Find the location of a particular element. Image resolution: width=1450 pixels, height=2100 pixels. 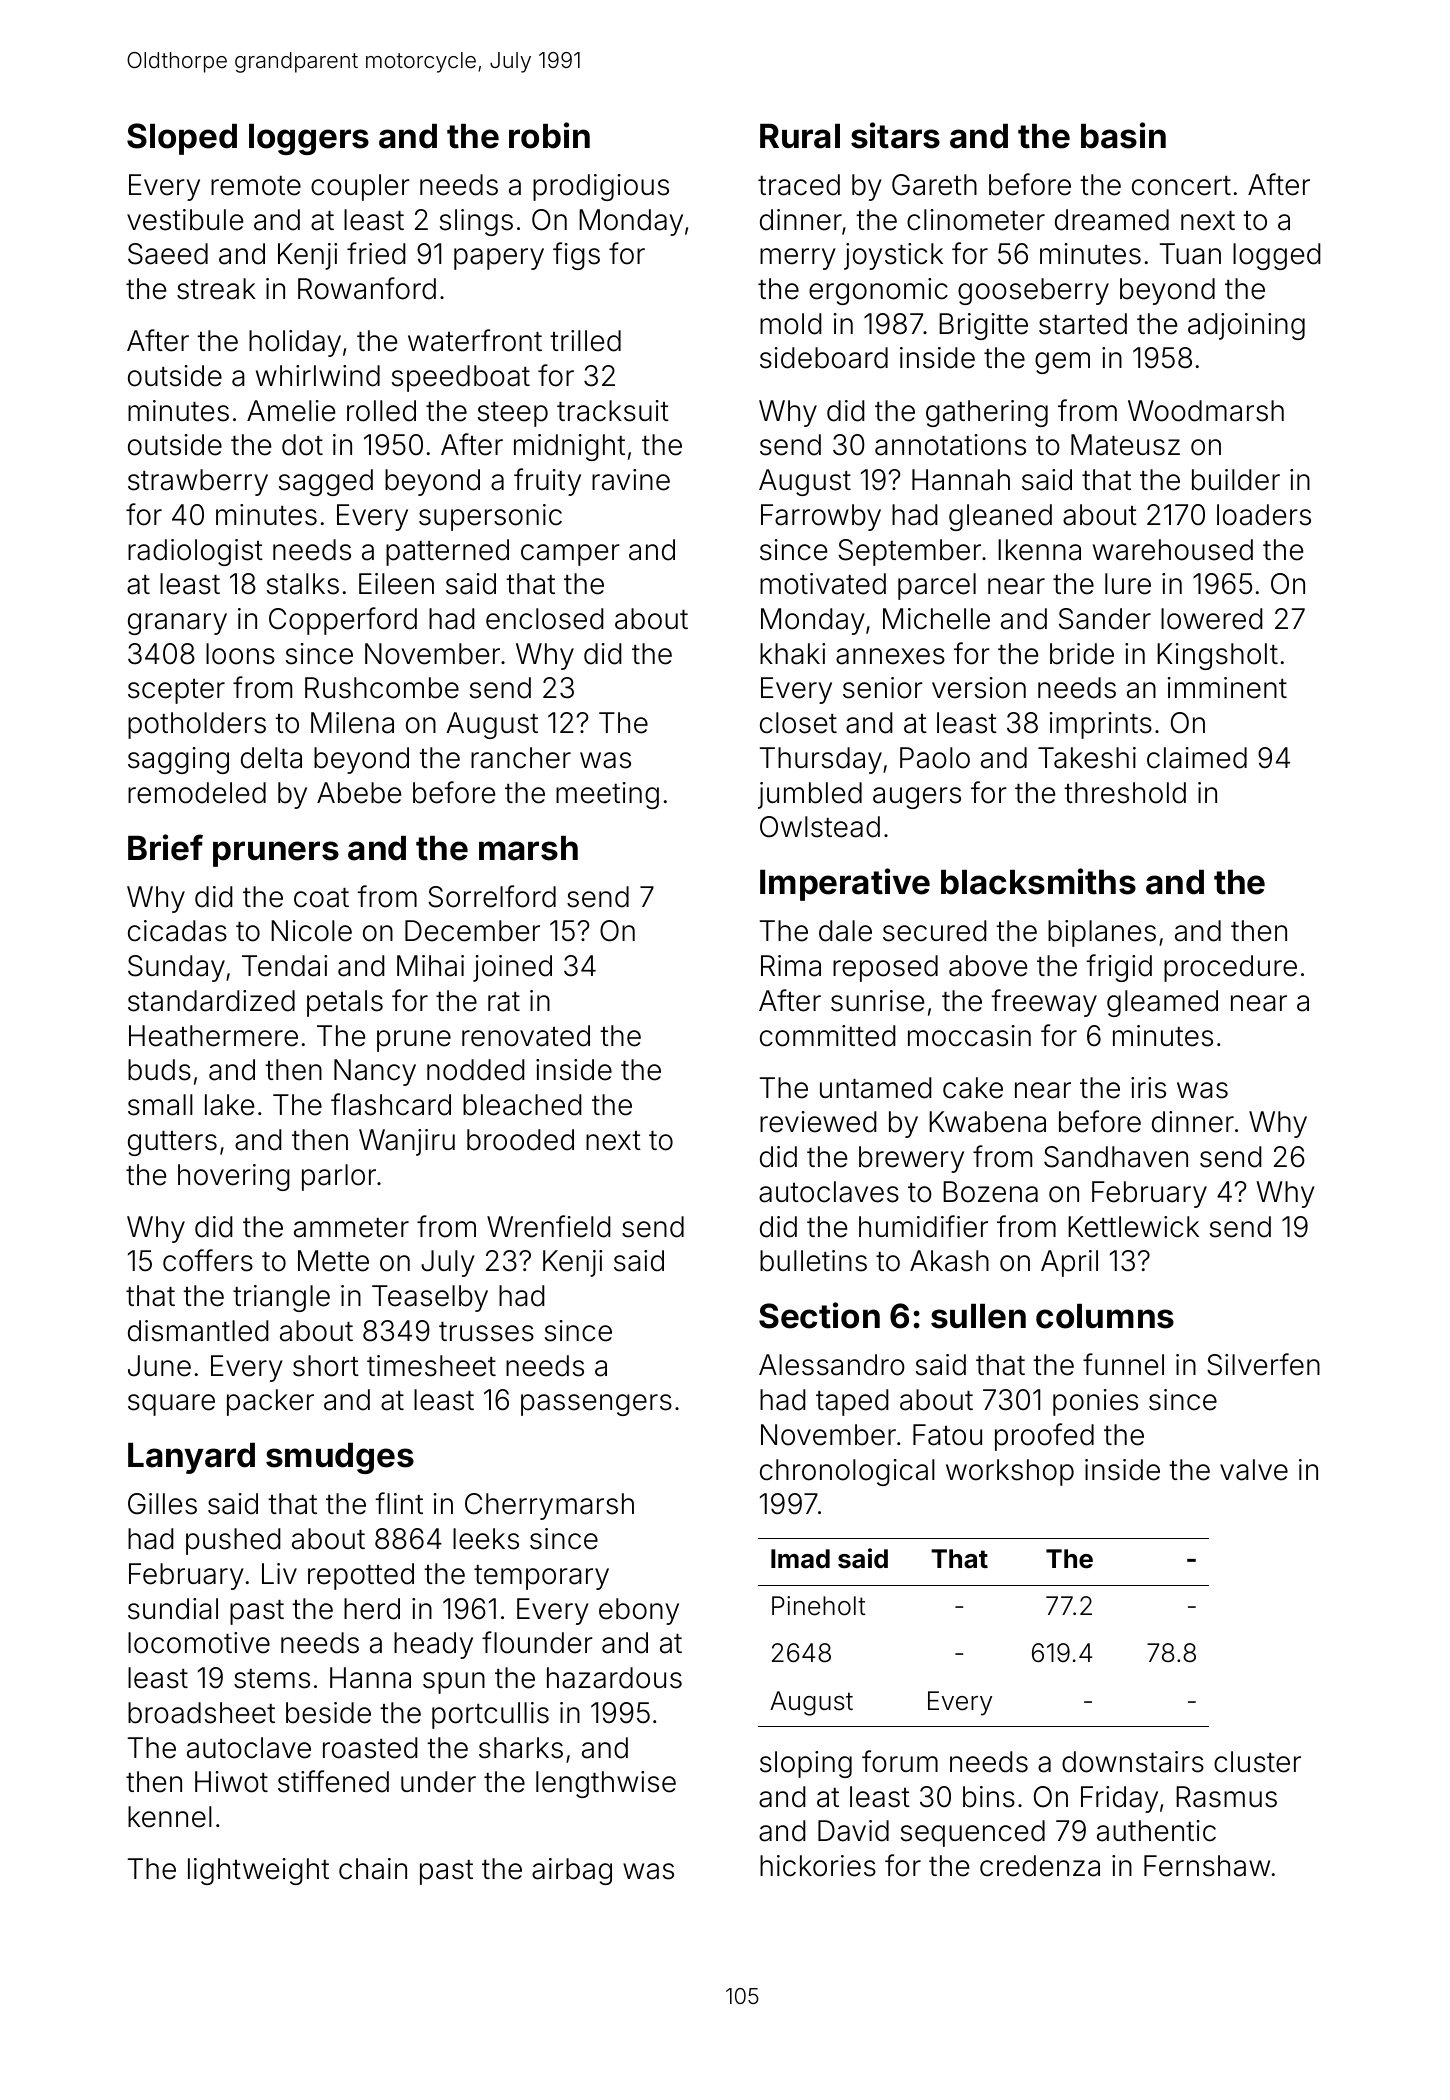

scepter is located at coordinates (176, 691).
